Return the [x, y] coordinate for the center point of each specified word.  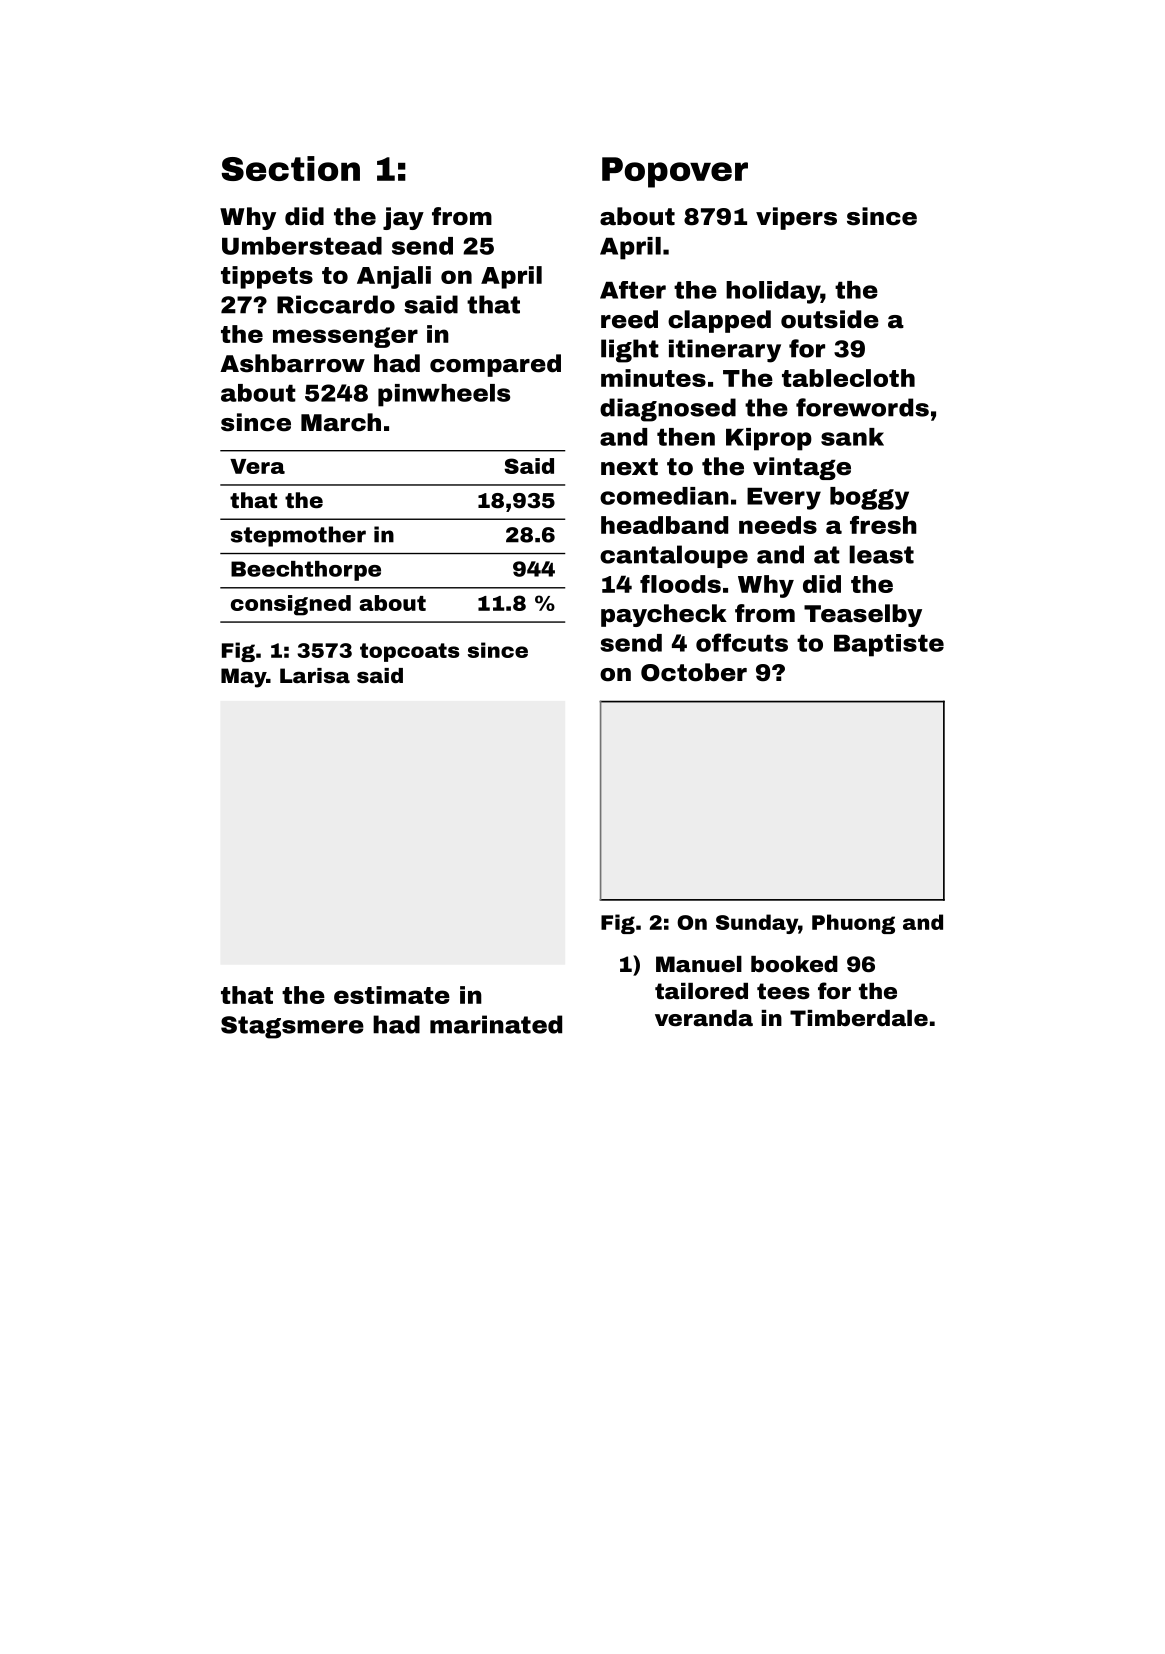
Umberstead [302, 246]
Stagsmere [292, 1027]
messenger [345, 337]
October [694, 672]
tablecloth [848, 378]
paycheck [664, 615]
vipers [796, 218]
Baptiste [889, 645]
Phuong [853, 924]
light [630, 351]
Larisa [315, 675]
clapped [719, 321]
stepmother [298, 536]
